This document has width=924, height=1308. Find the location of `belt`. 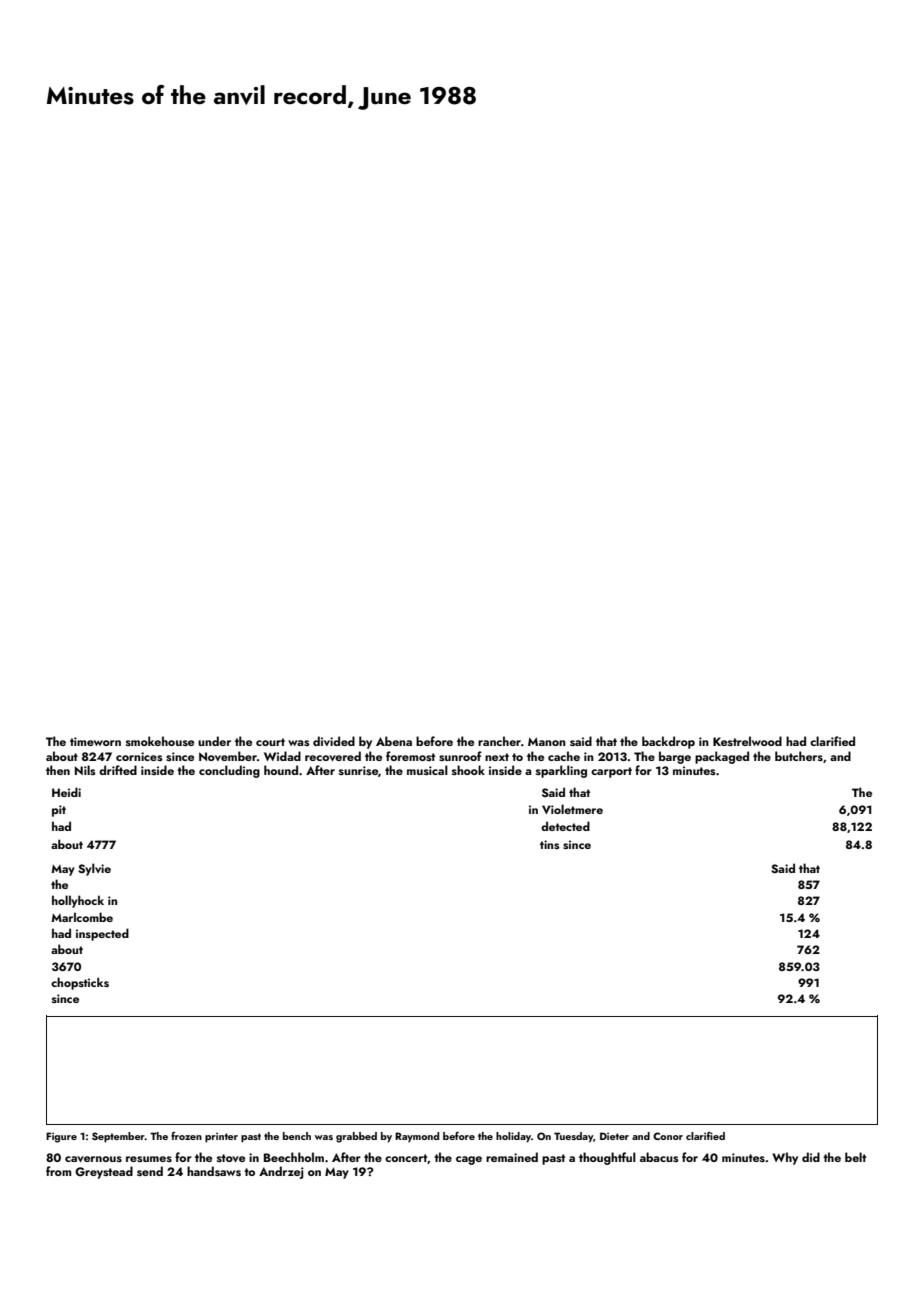

belt is located at coordinates (855, 1157).
